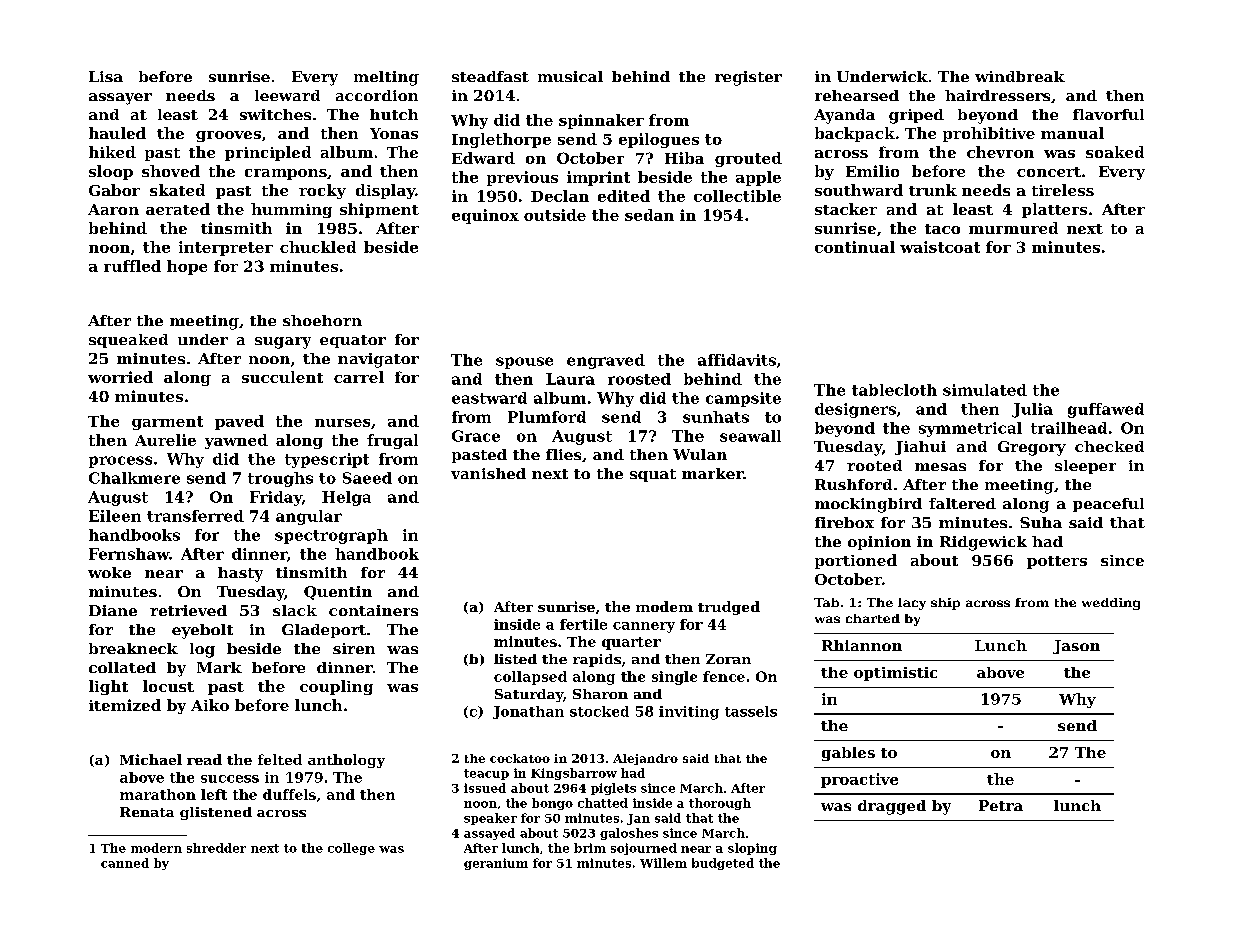 The width and height of the image is (1233, 952). What do you see at coordinates (724, 676) in the image?
I see `fence` at bounding box center [724, 676].
